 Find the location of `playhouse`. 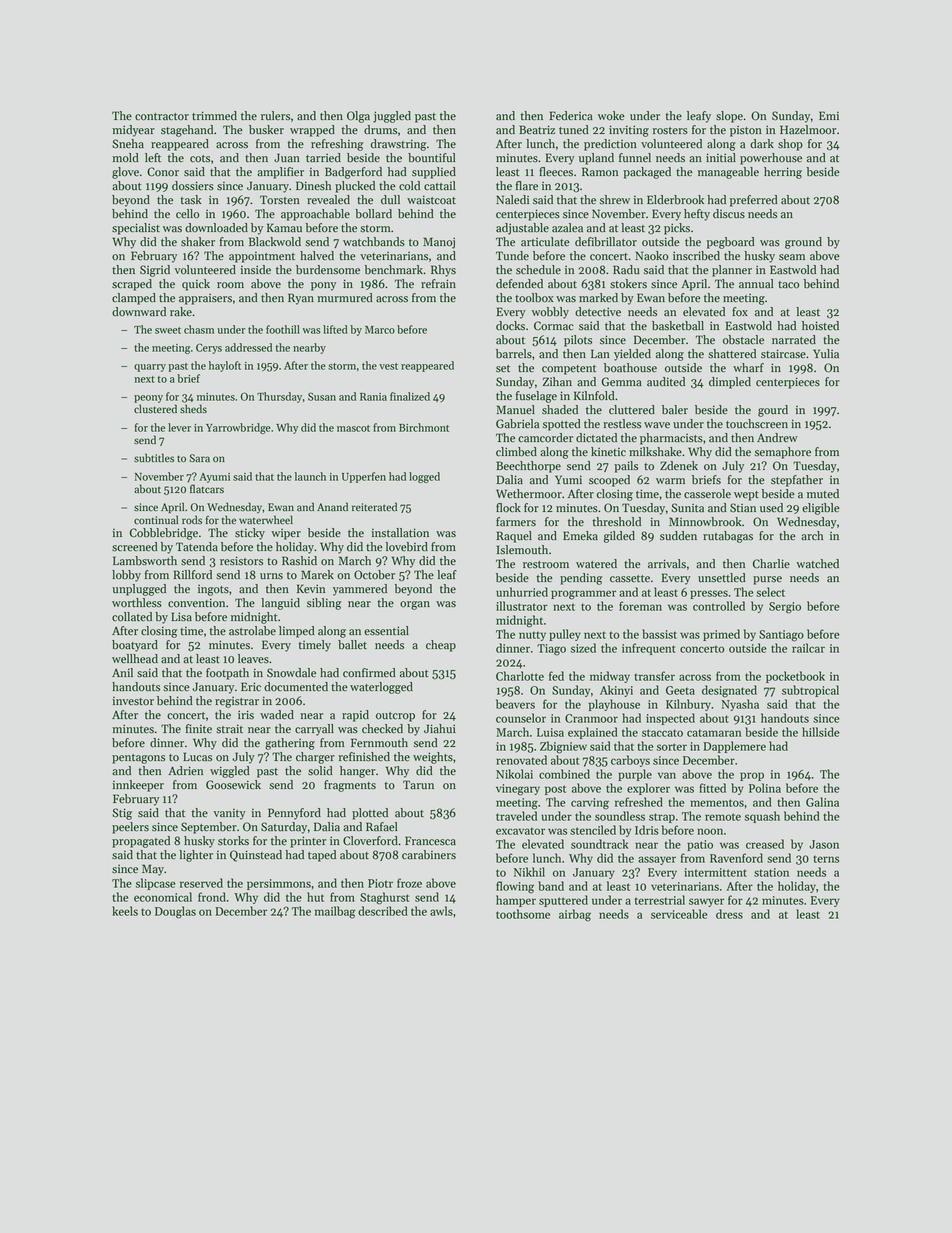

playhouse is located at coordinates (614, 705).
